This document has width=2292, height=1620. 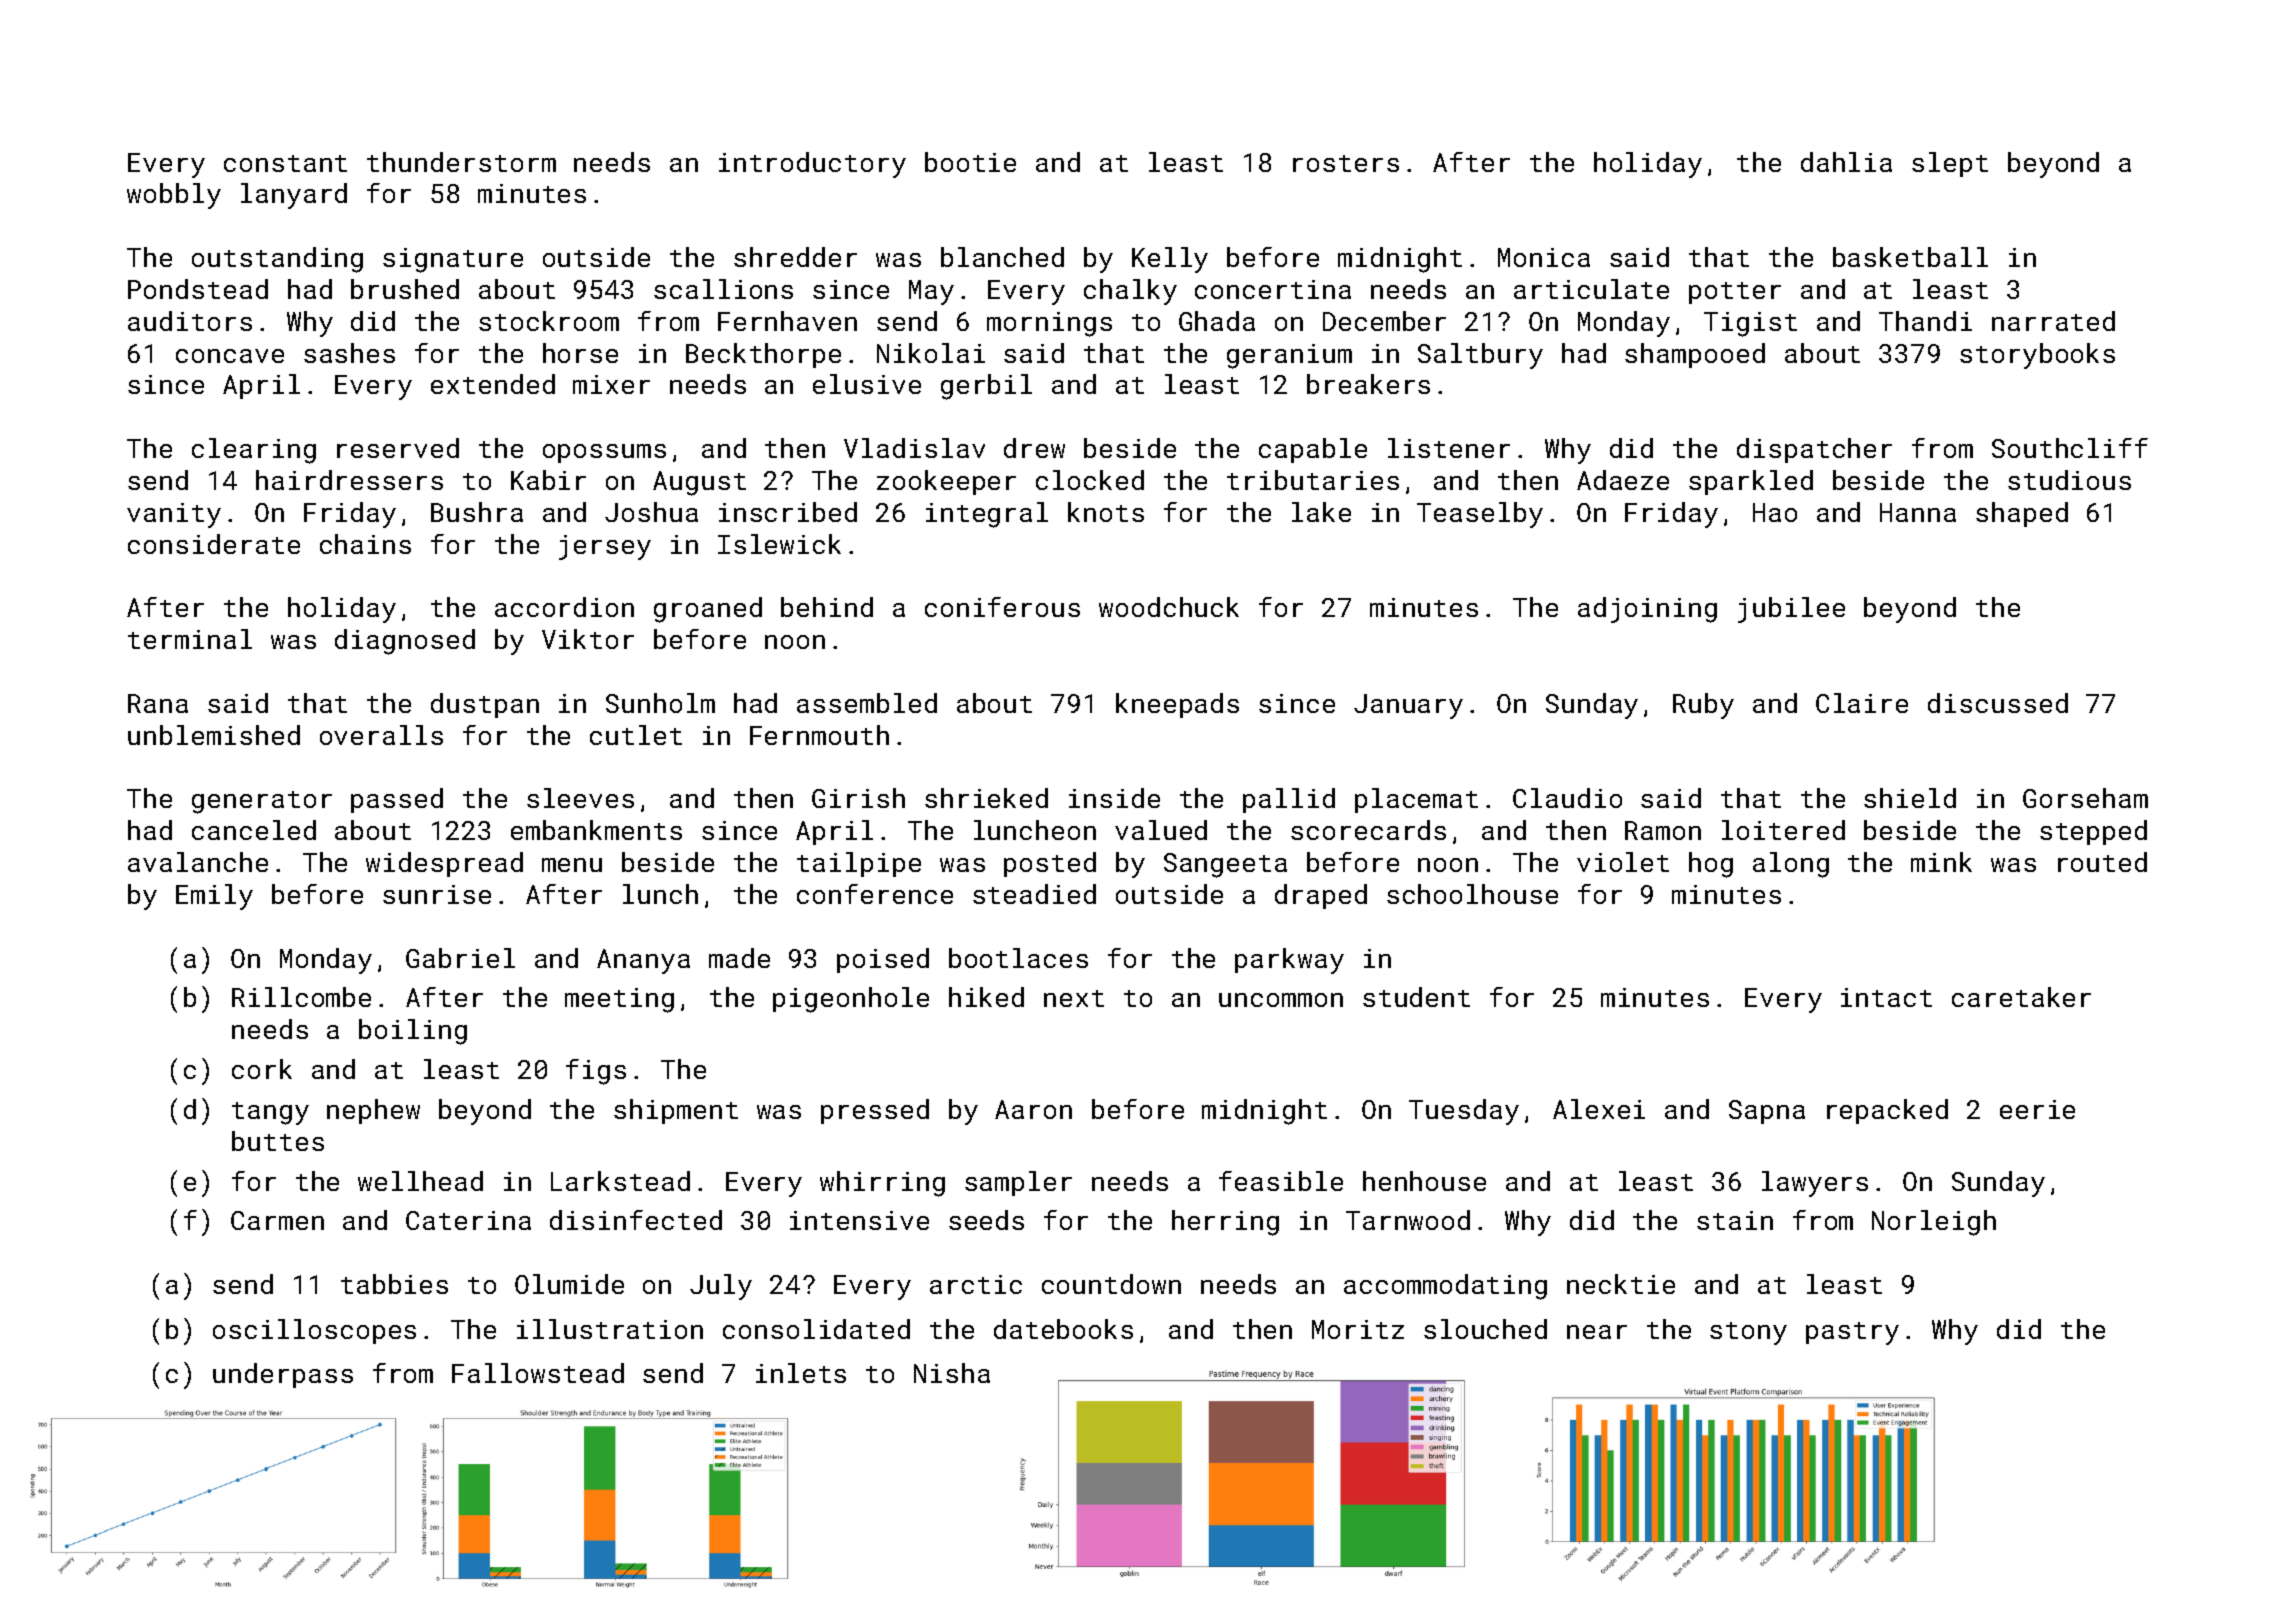 I want to click on articulate, so click(x=1591, y=289).
